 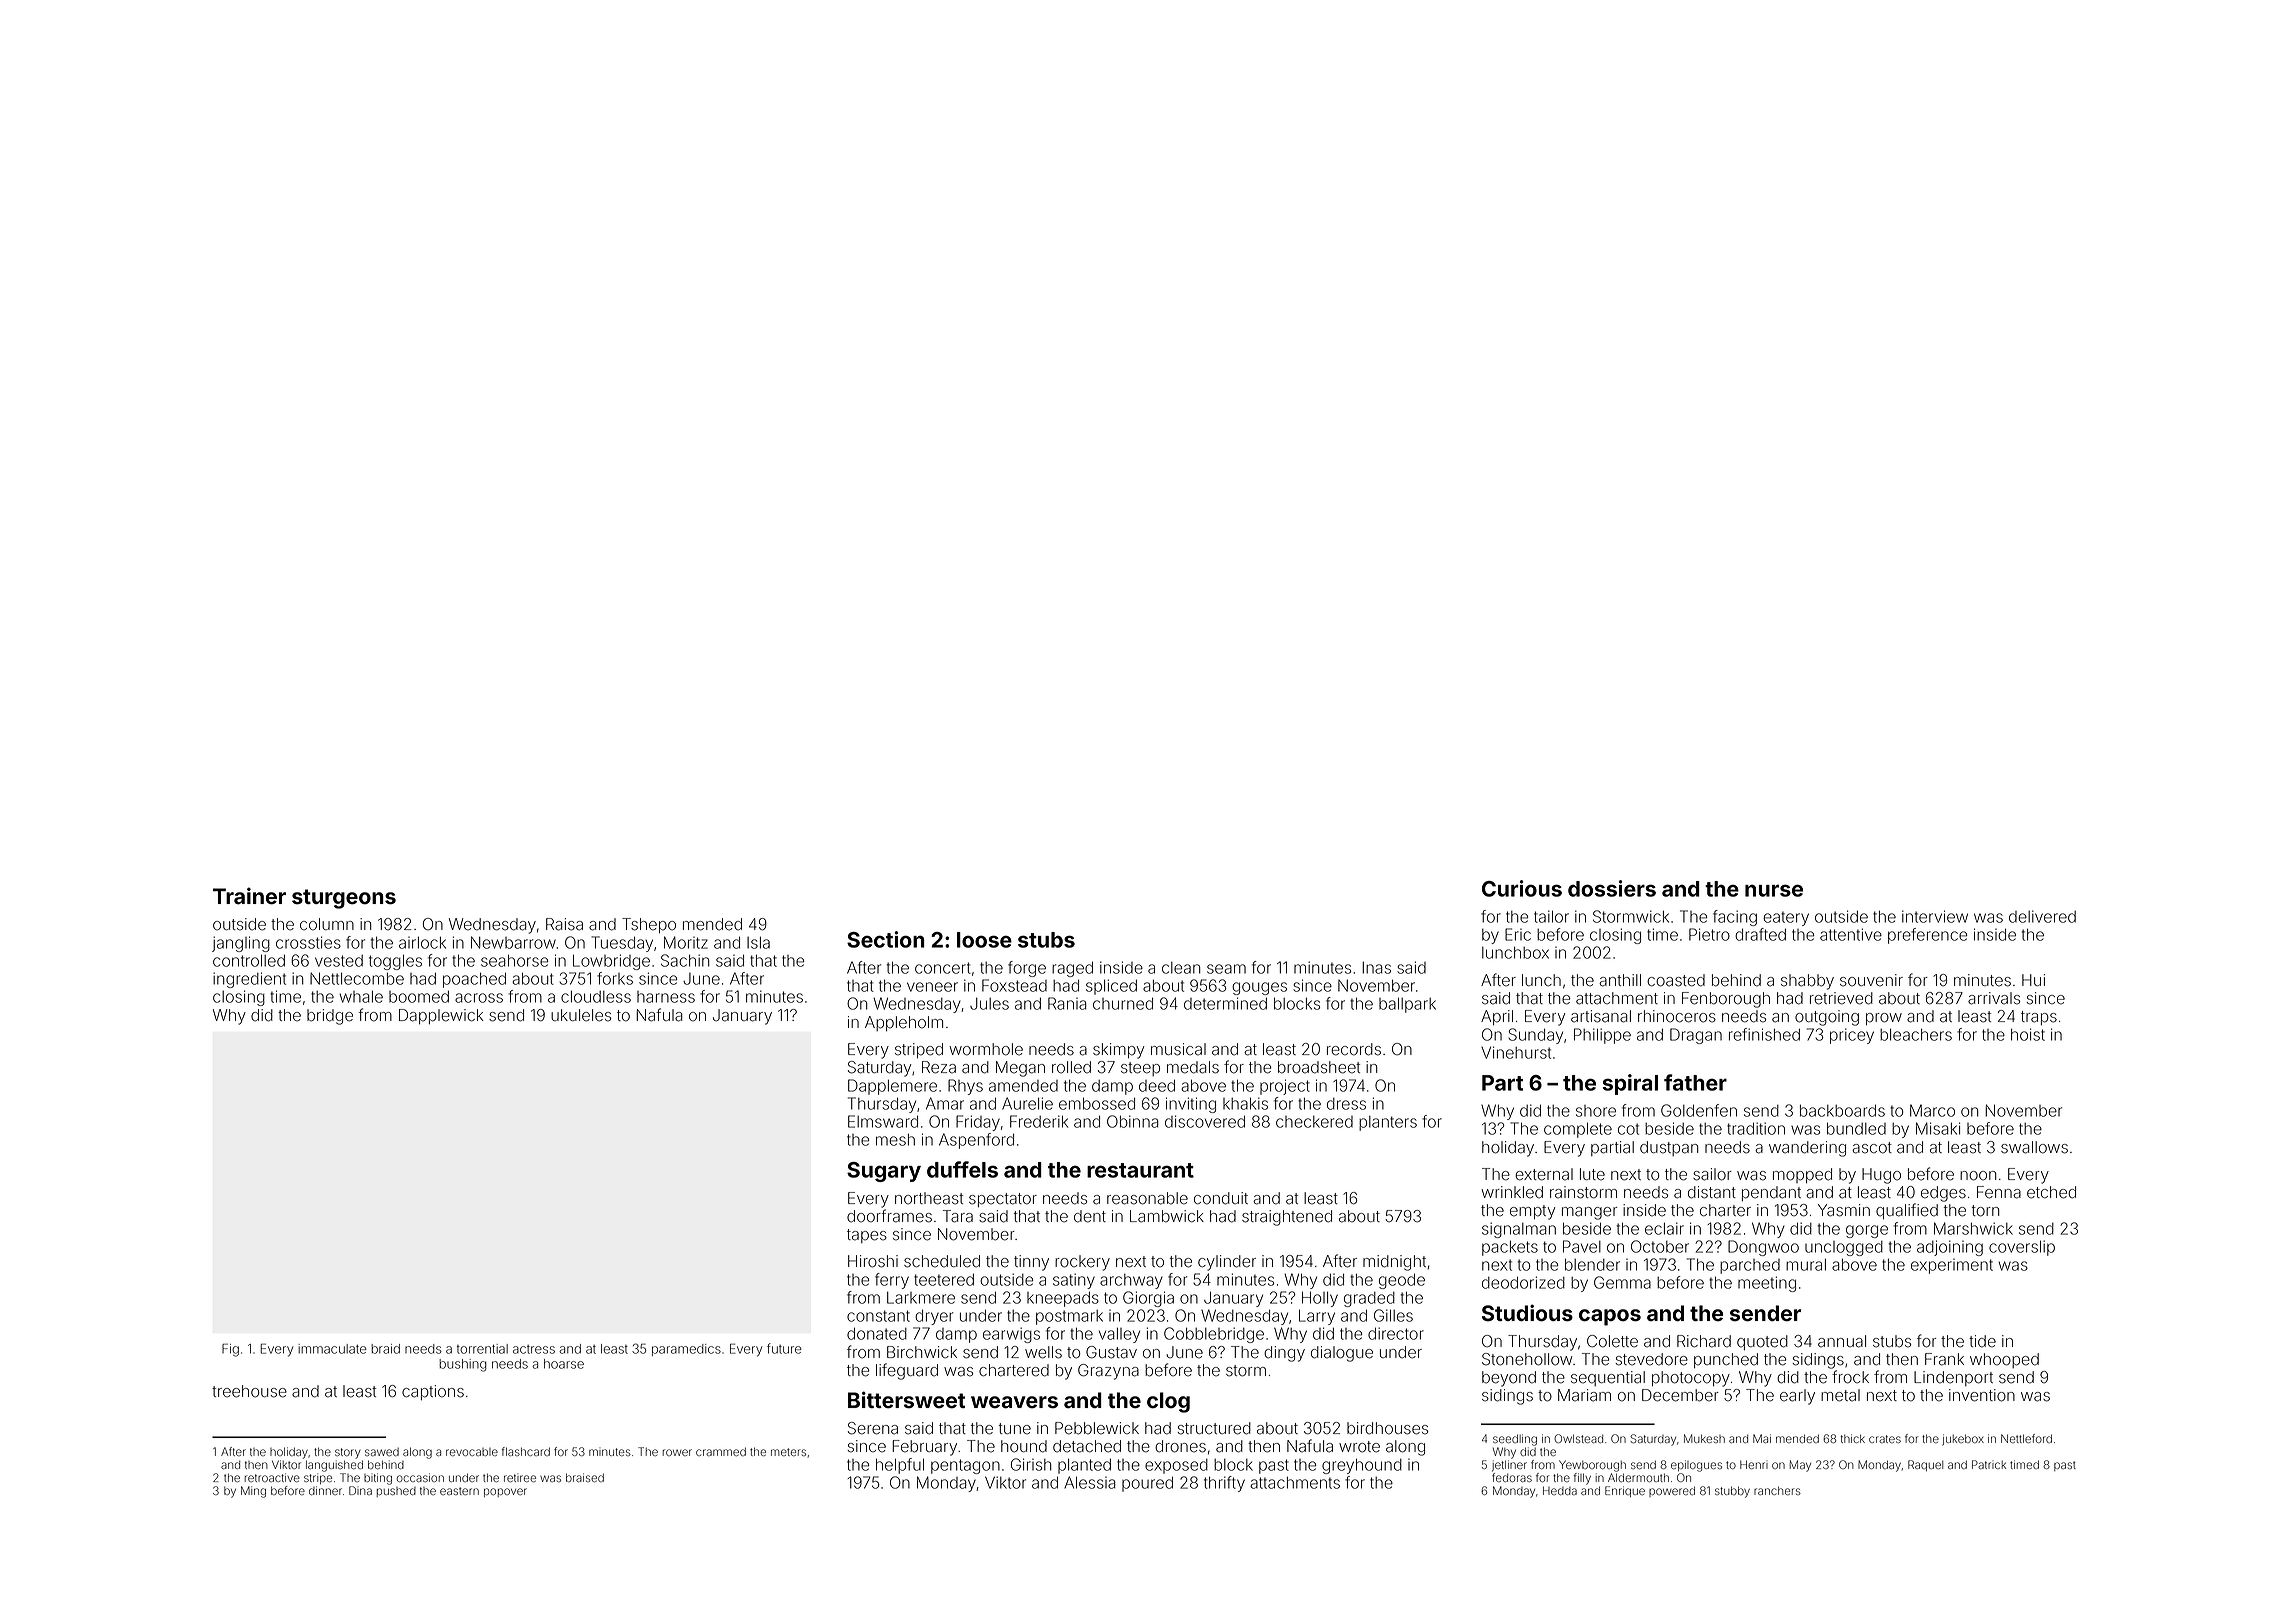 I want to click on interview, so click(x=1935, y=916).
